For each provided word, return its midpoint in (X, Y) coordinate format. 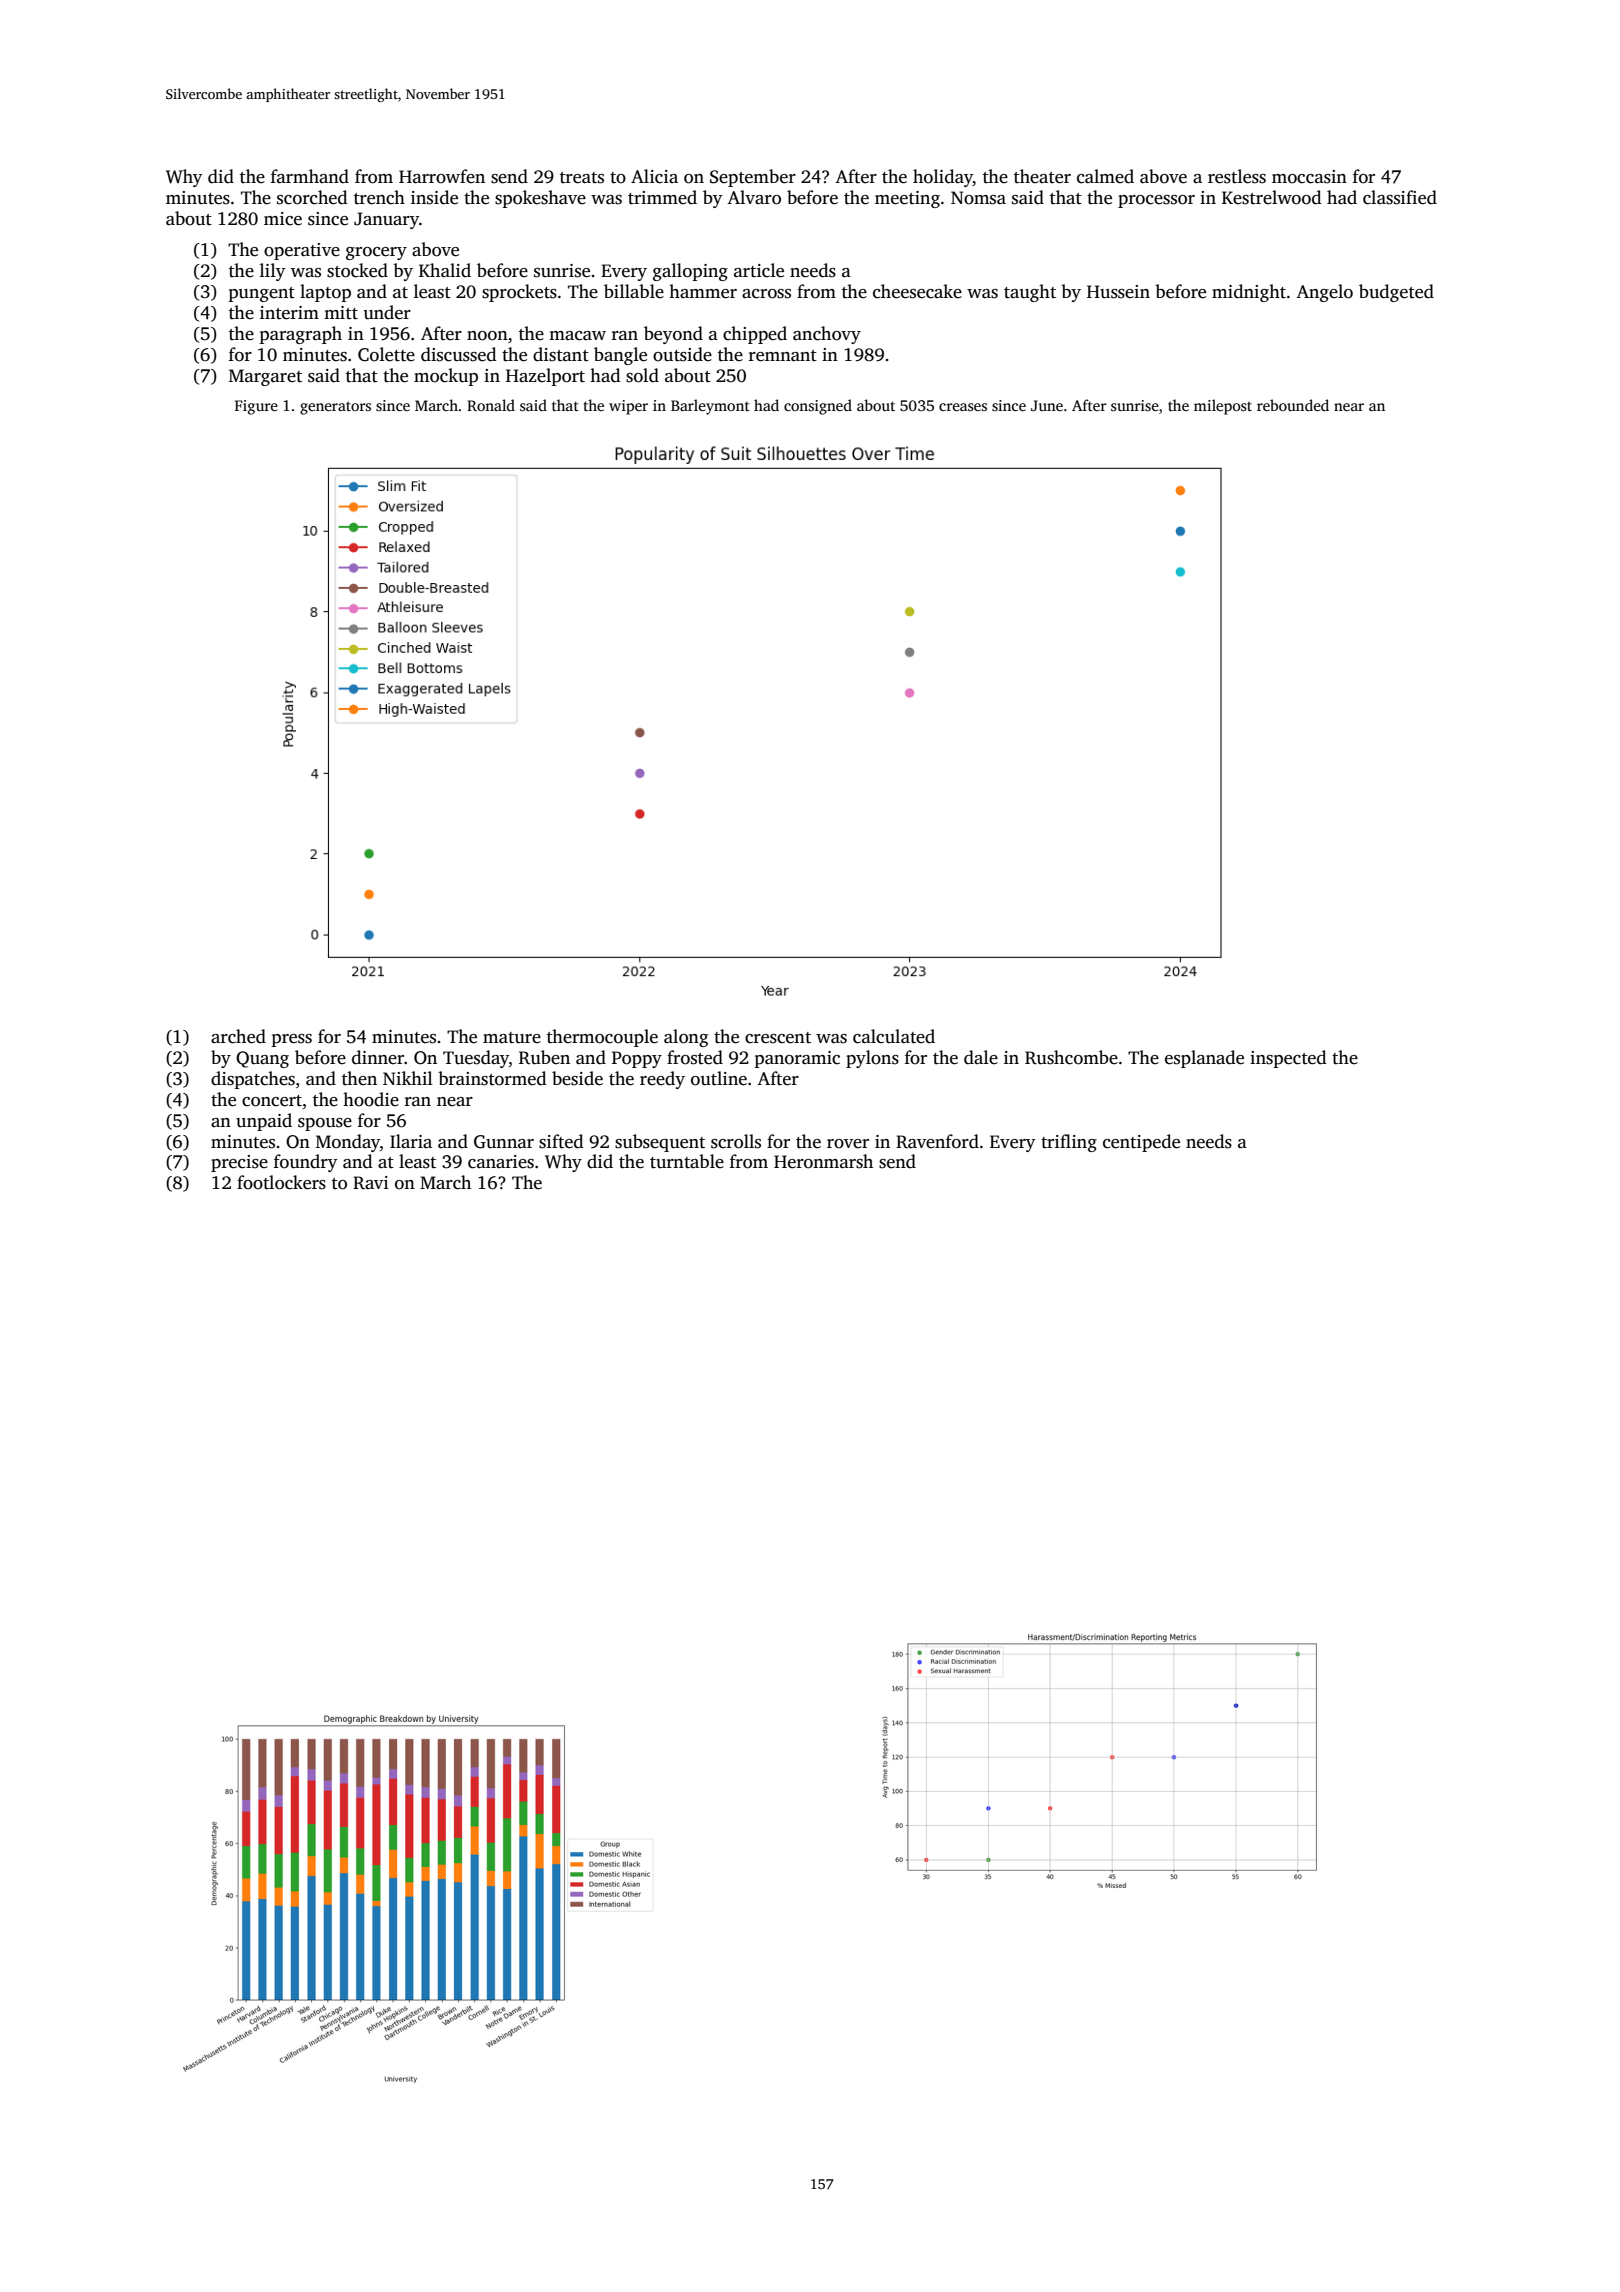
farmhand (310, 176)
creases (963, 407)
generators (335, 408)
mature (512, 1038)
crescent (778, 1038)
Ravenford (937, 1141)
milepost (1223, 407)
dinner (378, 1057)
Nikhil (408, 1078)
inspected (1288, 1059)
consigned (818, 407)
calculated (894, 1036)
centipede (1141, 1143)
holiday (943, 178)
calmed (1105, 176)
